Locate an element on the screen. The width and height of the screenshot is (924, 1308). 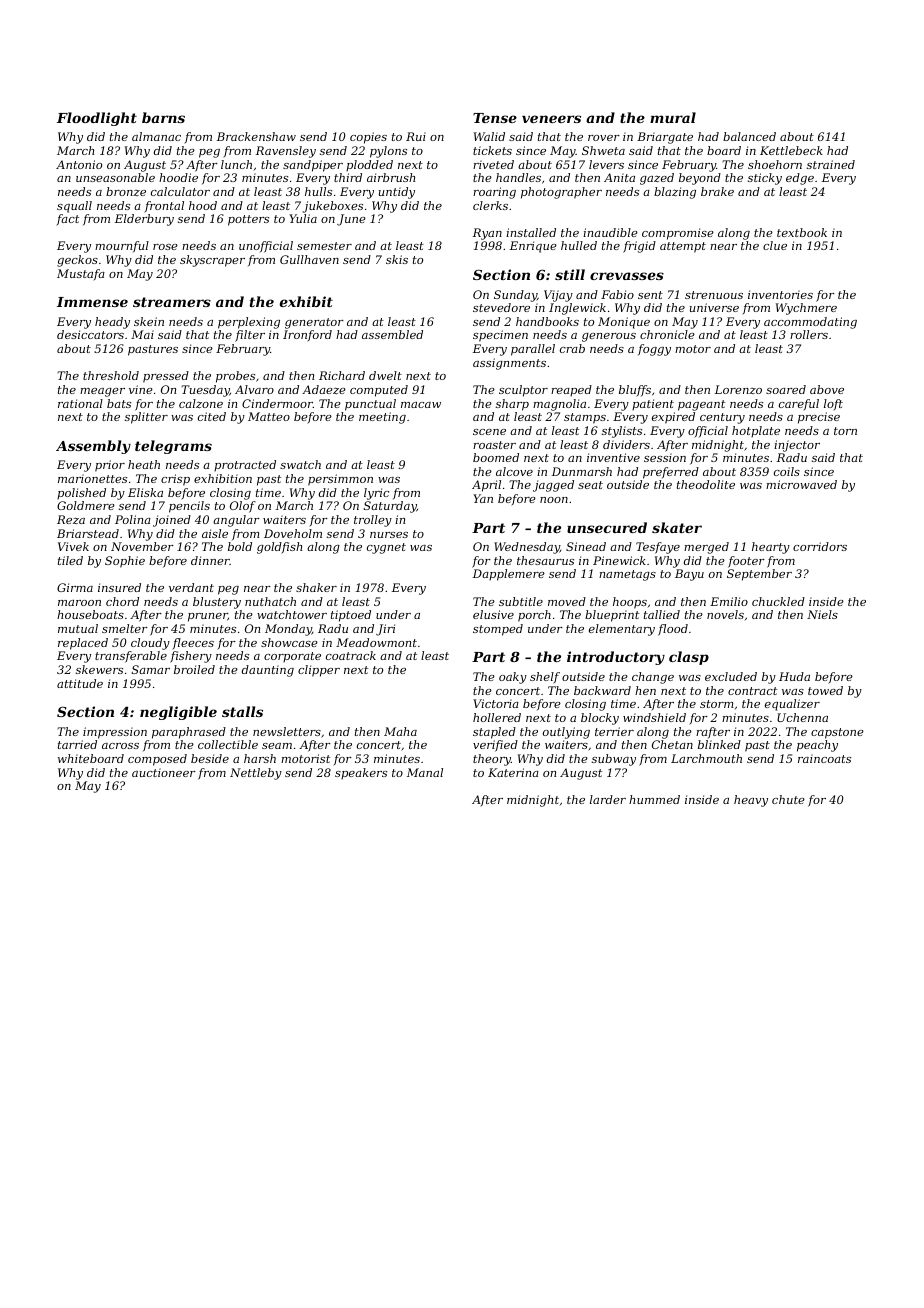
pruner is located at coordinates (208, 617).
